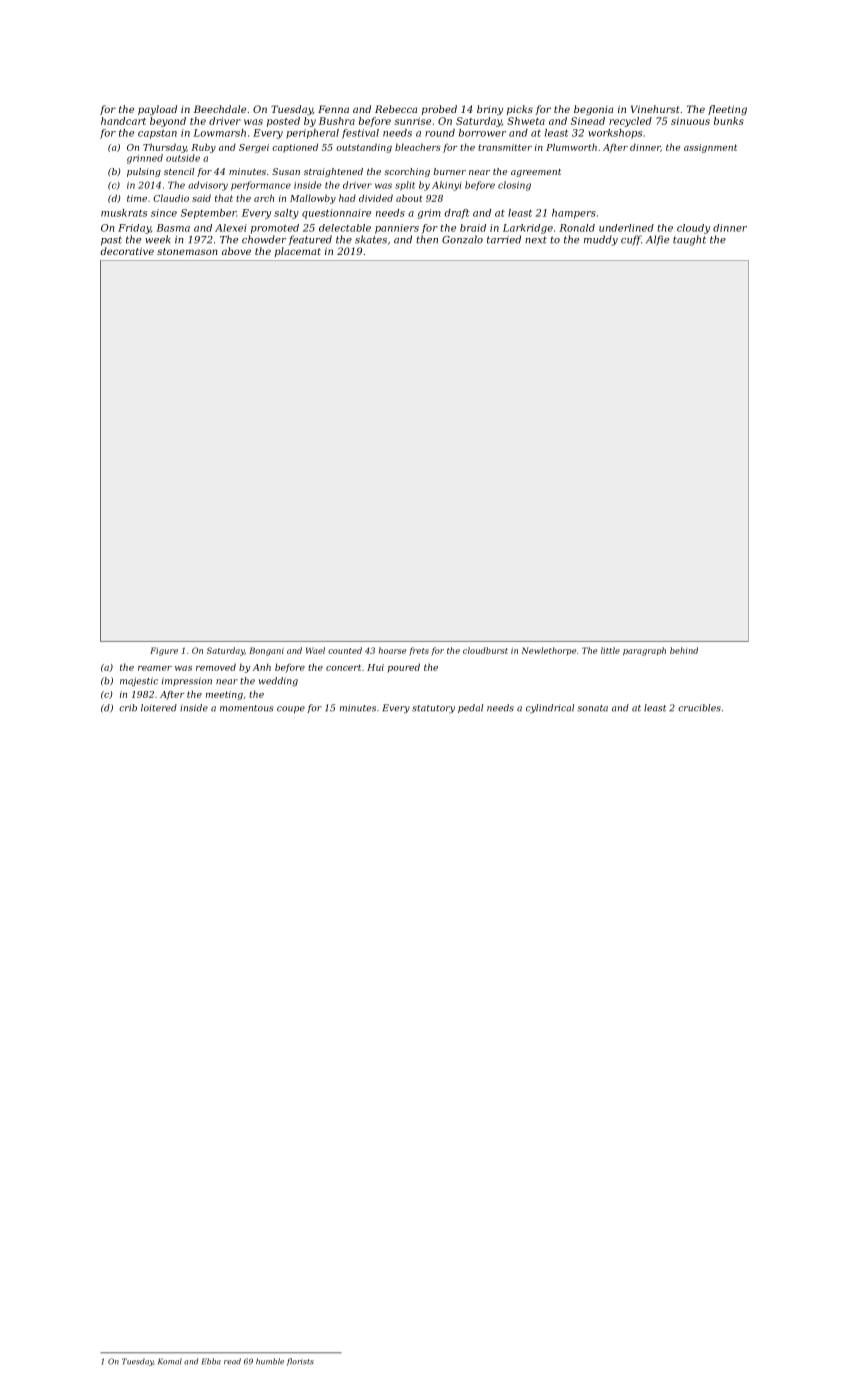 This screenshot has width=849, height=1400. What do you see at coordinates (270, 1361) in the screenshot?
I see `humble` at bounding box center [270, 1361].
